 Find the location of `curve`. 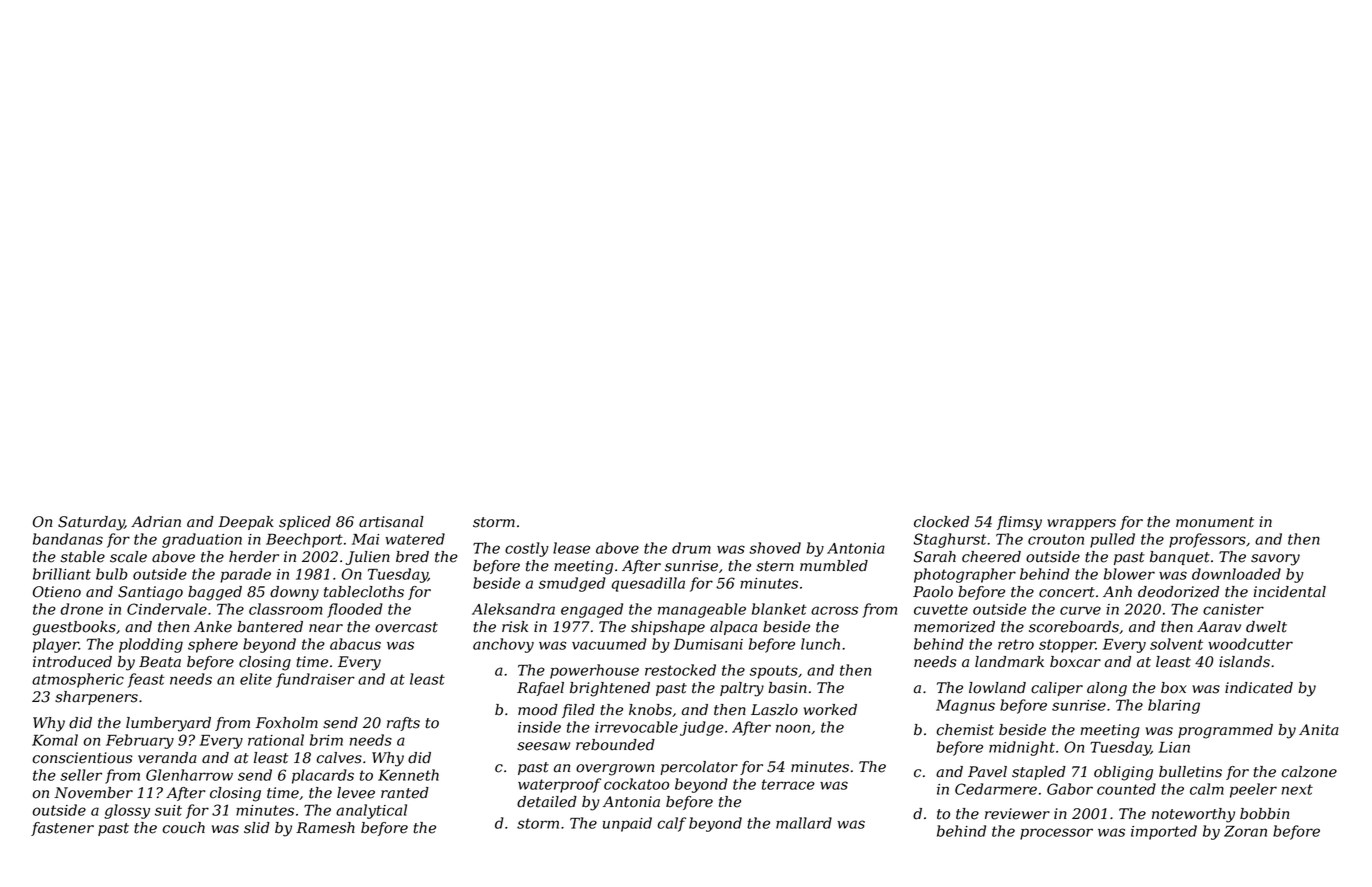

curve is located at coordinates (1080, 610).
